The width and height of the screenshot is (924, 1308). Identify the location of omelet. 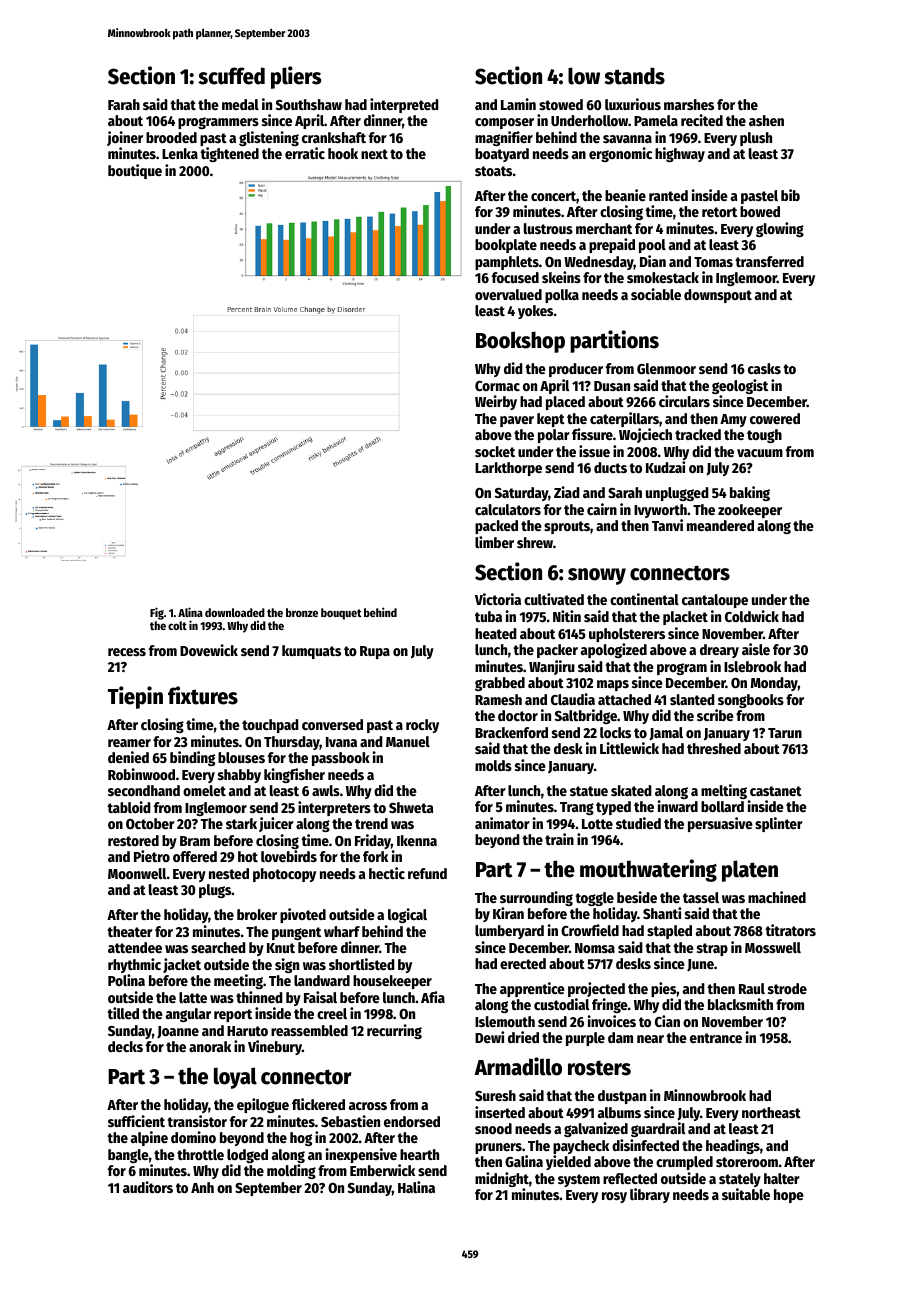
(204, 790).
